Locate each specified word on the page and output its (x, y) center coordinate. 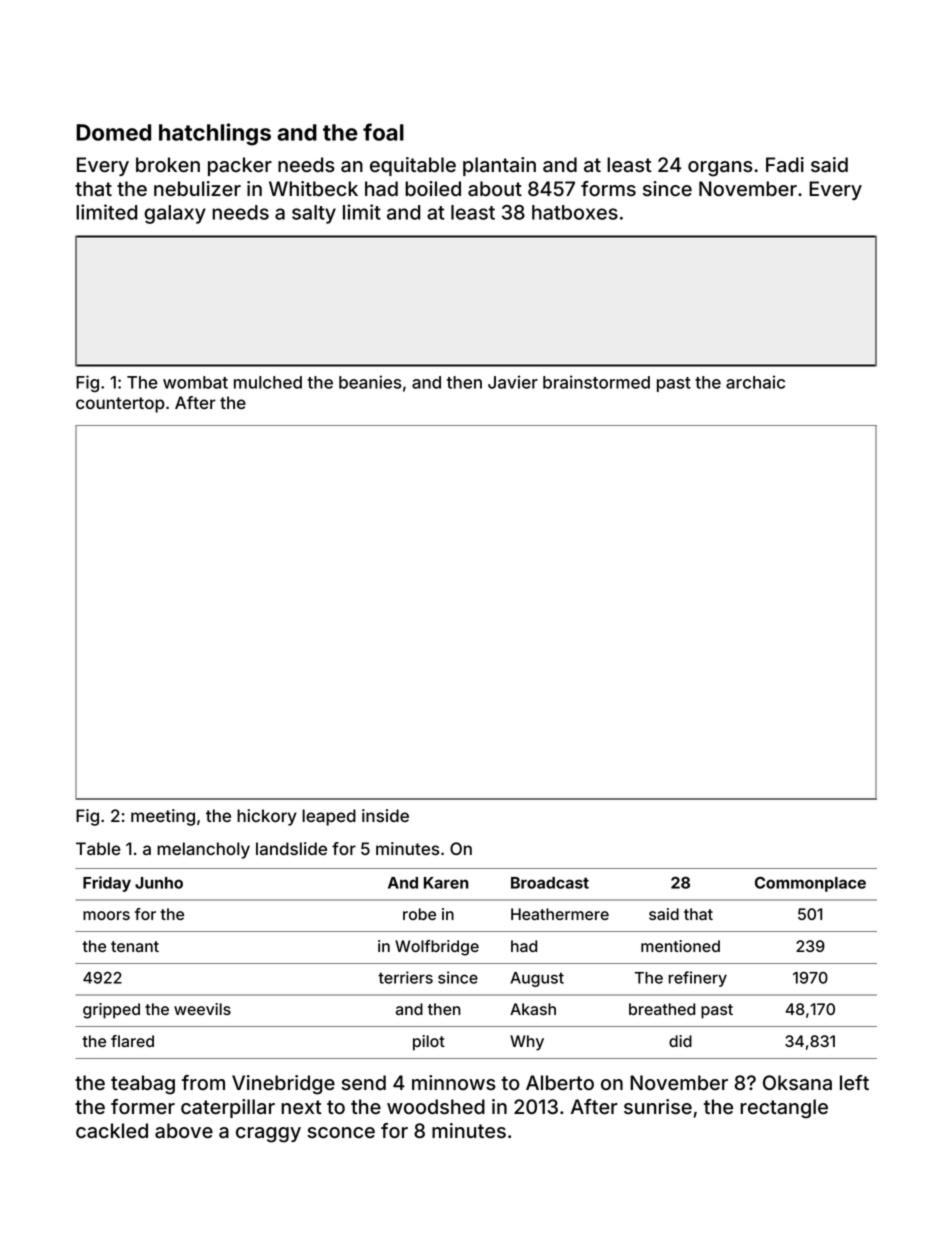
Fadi (785, 165)
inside (385, 815)
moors (106, 915)
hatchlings (215, 134)
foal (383, 132)
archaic (755, 382)
